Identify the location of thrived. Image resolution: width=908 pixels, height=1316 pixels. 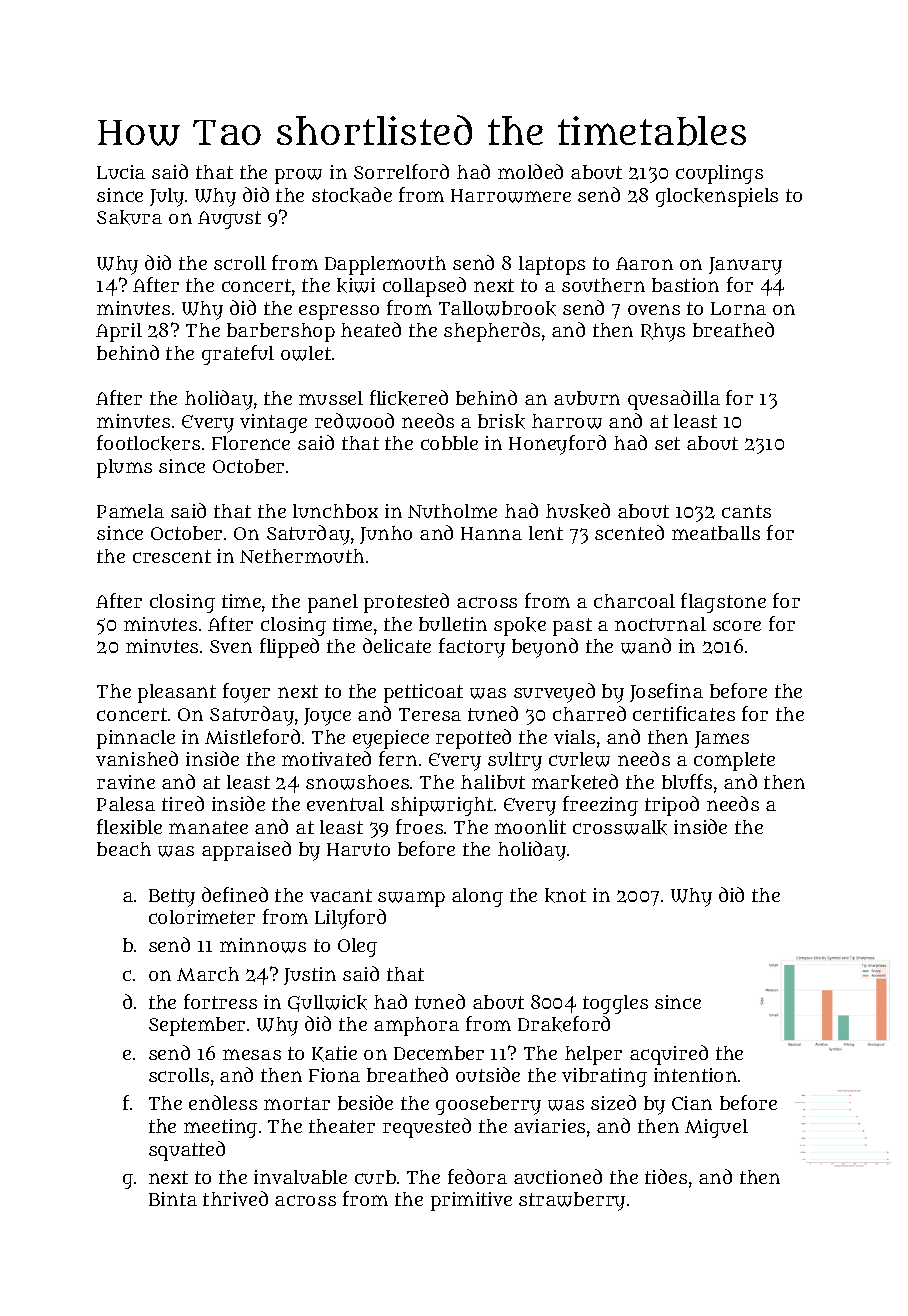
(235, 1198).
